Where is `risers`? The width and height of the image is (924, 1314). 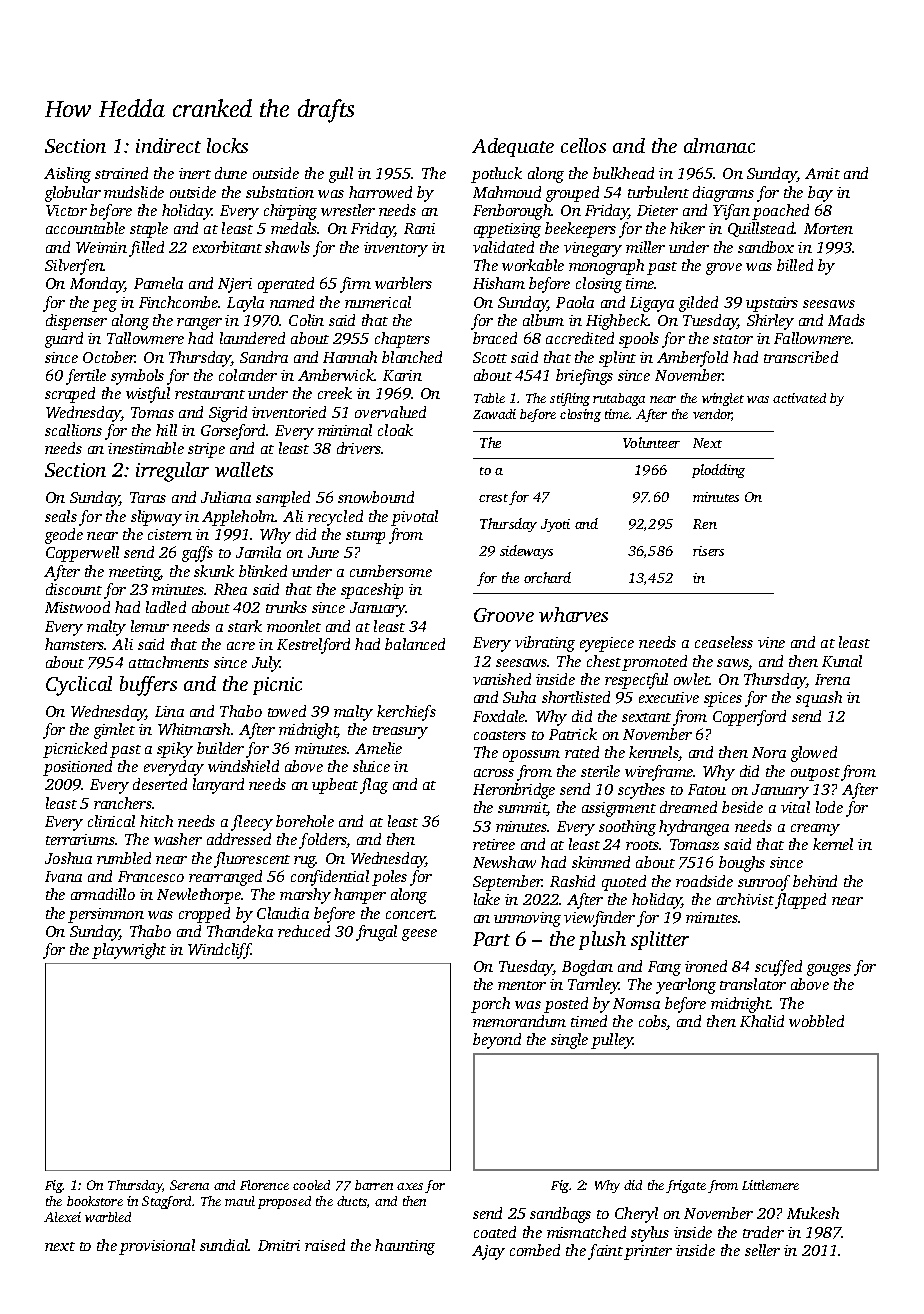 risers is located at coordinates (708, 551).
